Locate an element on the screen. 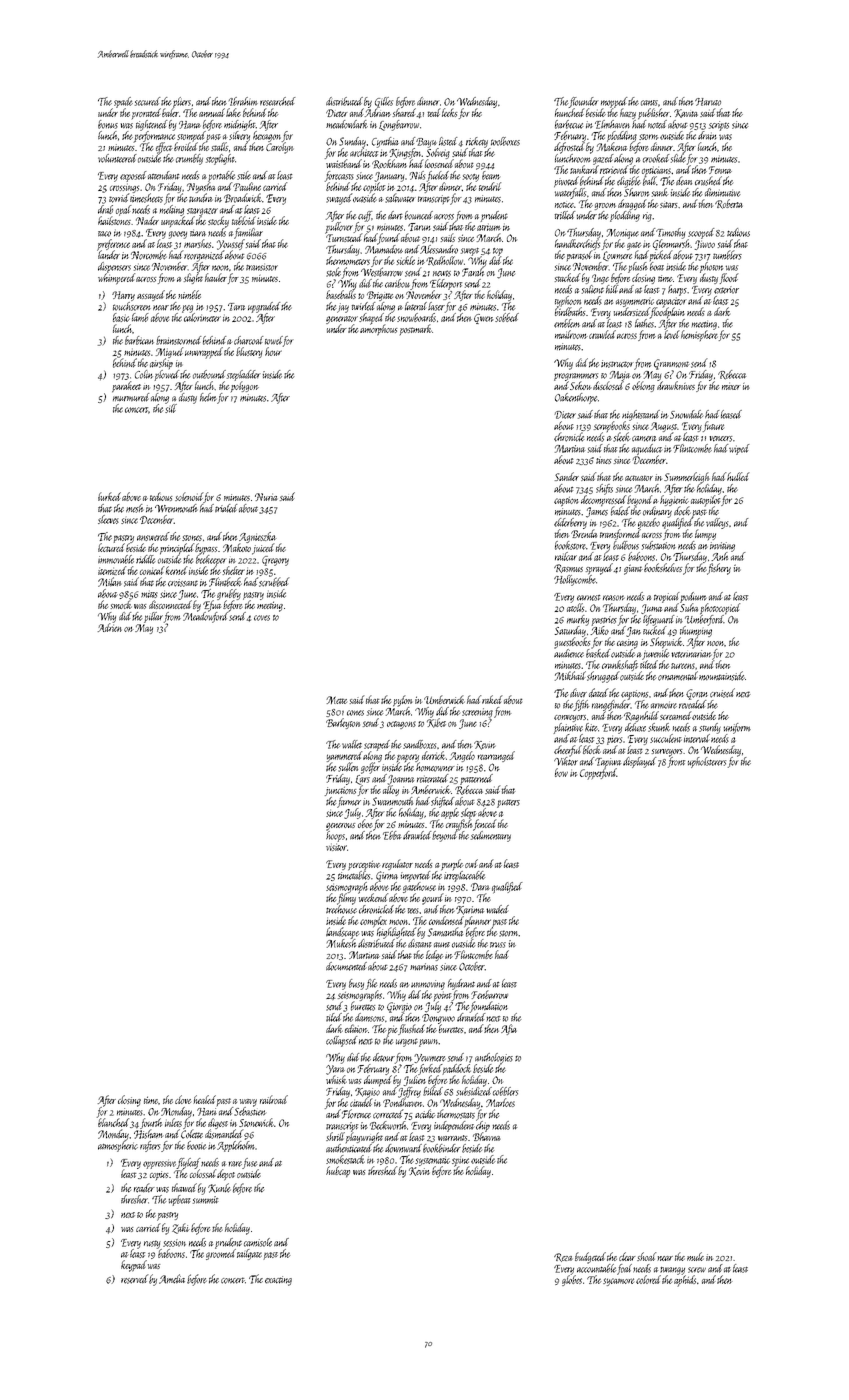 The image size is (849, 1400). Summerleigh is located at coordinates (687, 478).
